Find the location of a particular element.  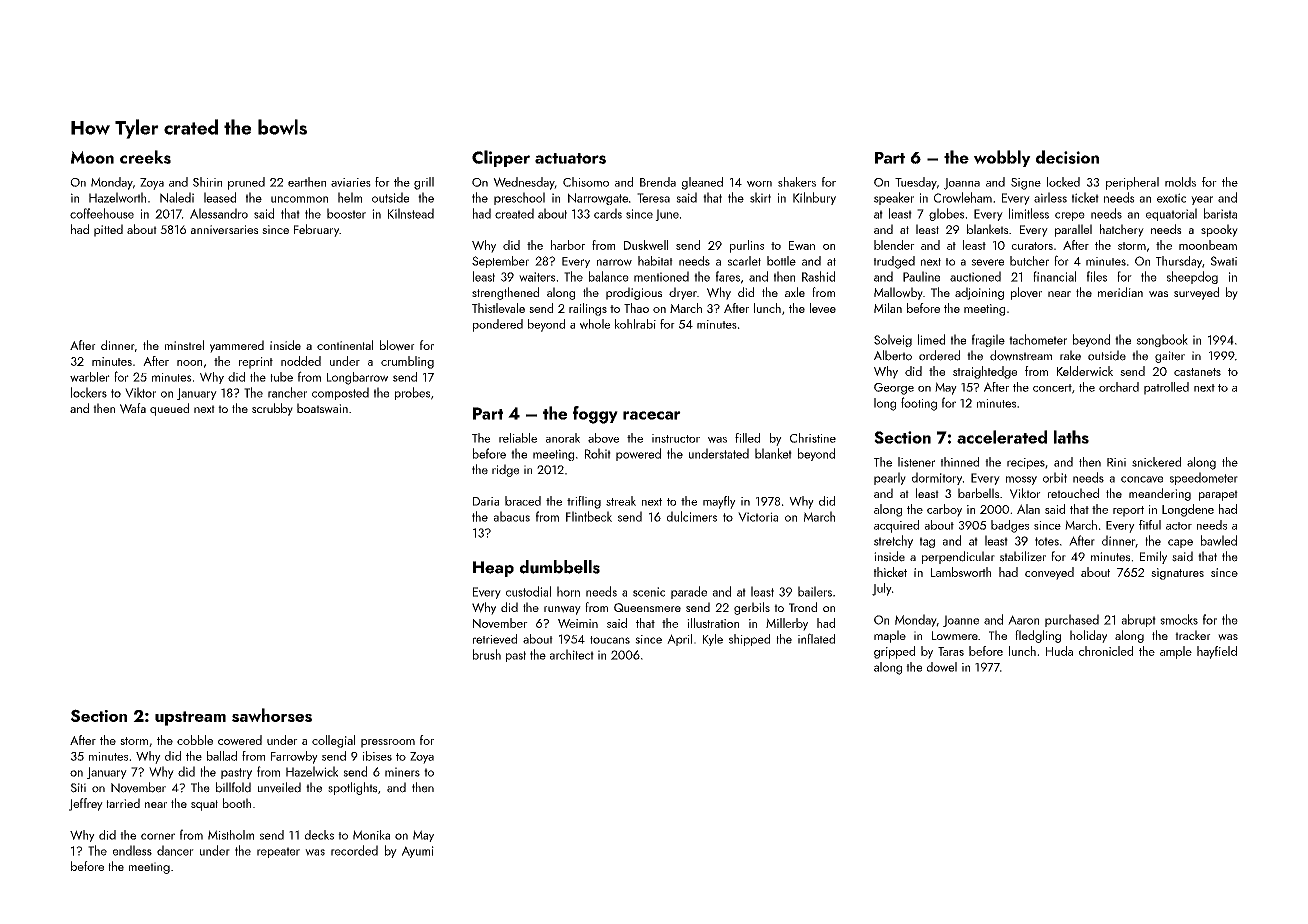

globes is located at coordinates (946, 214).
